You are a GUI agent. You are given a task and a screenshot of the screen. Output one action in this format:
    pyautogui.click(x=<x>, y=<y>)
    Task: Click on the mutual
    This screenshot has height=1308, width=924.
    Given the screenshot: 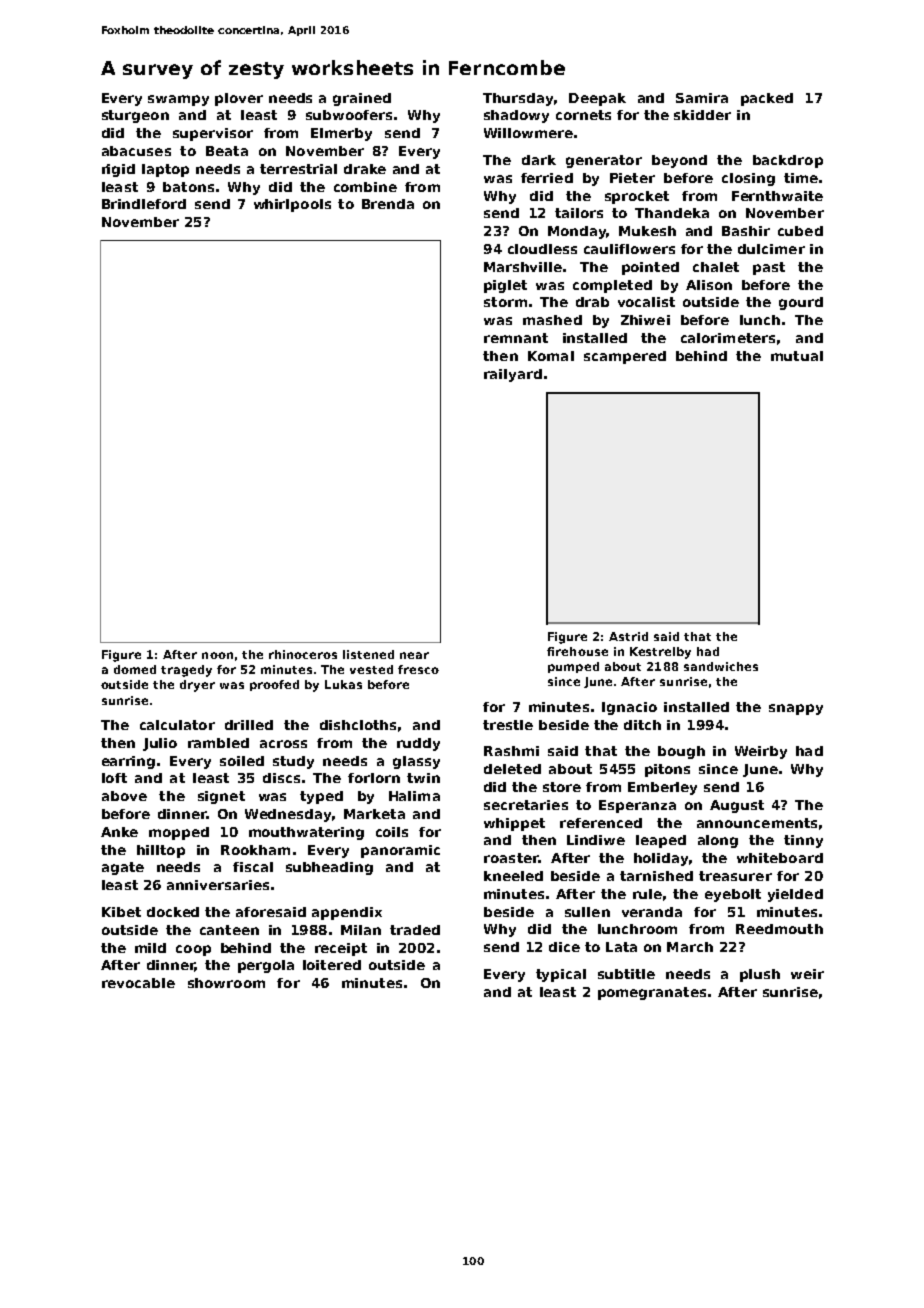 What is the action you would take?
    pyautogui.click(x=797, y=356)
